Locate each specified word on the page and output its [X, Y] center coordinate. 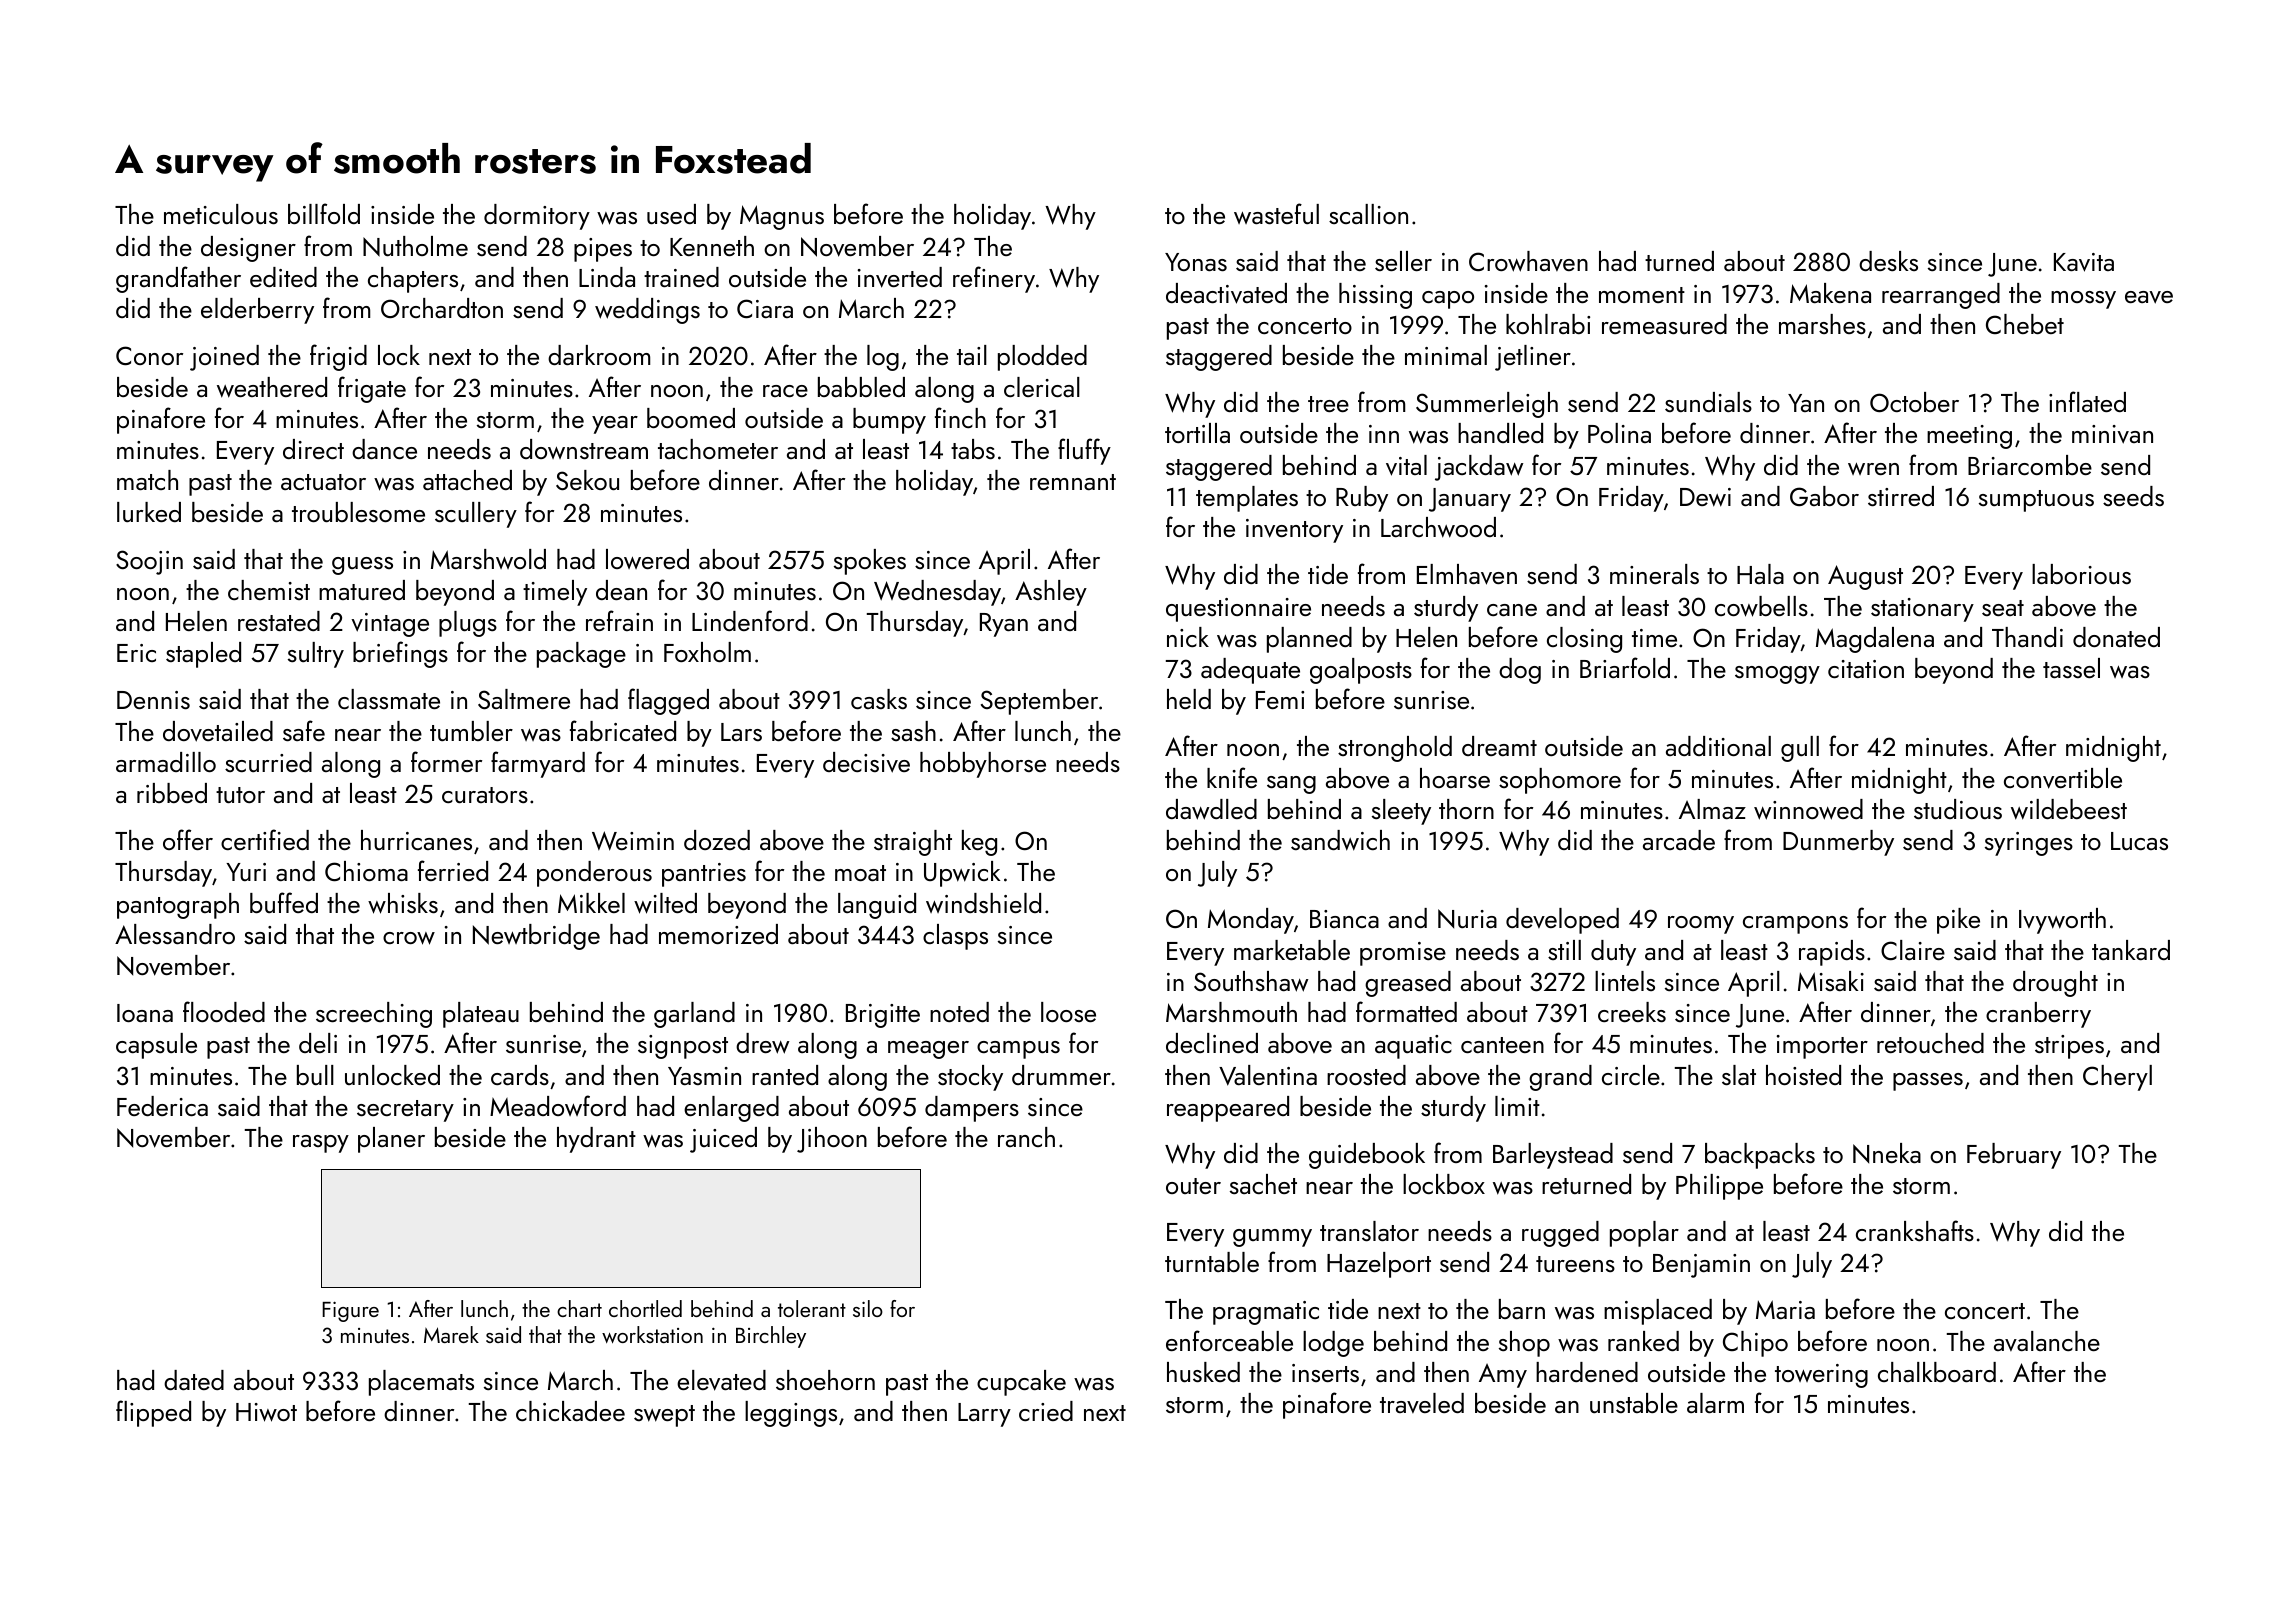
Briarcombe [2030, 465]
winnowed [1808, 809]
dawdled [1211, 809]
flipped [153, 1413]
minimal [1446, 355]
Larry [984, 1415]
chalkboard [1937, 1372]
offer [188, 839]
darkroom [599, 355]
